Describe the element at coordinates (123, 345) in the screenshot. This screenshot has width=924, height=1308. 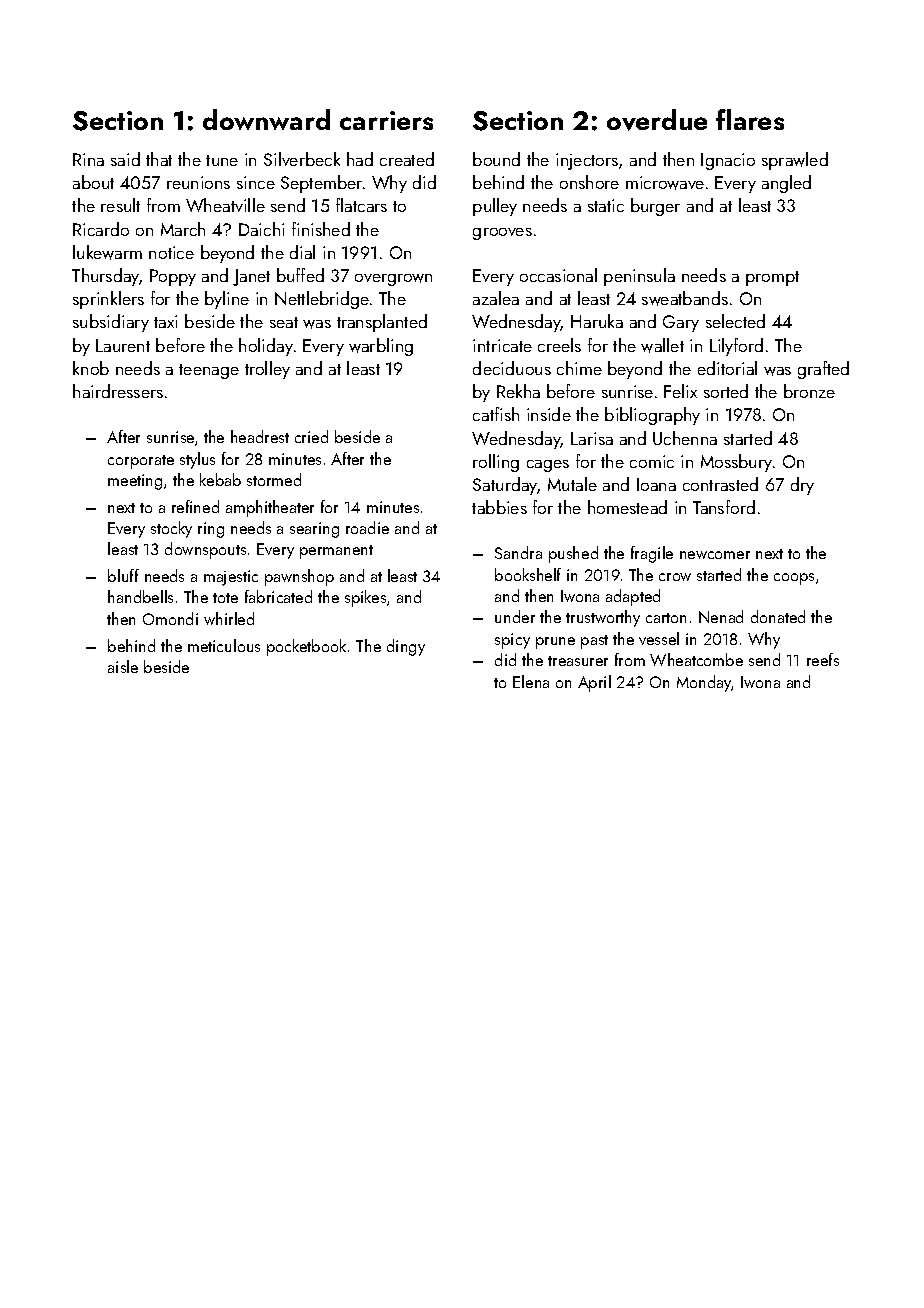
I see `Laurent` at that location.
